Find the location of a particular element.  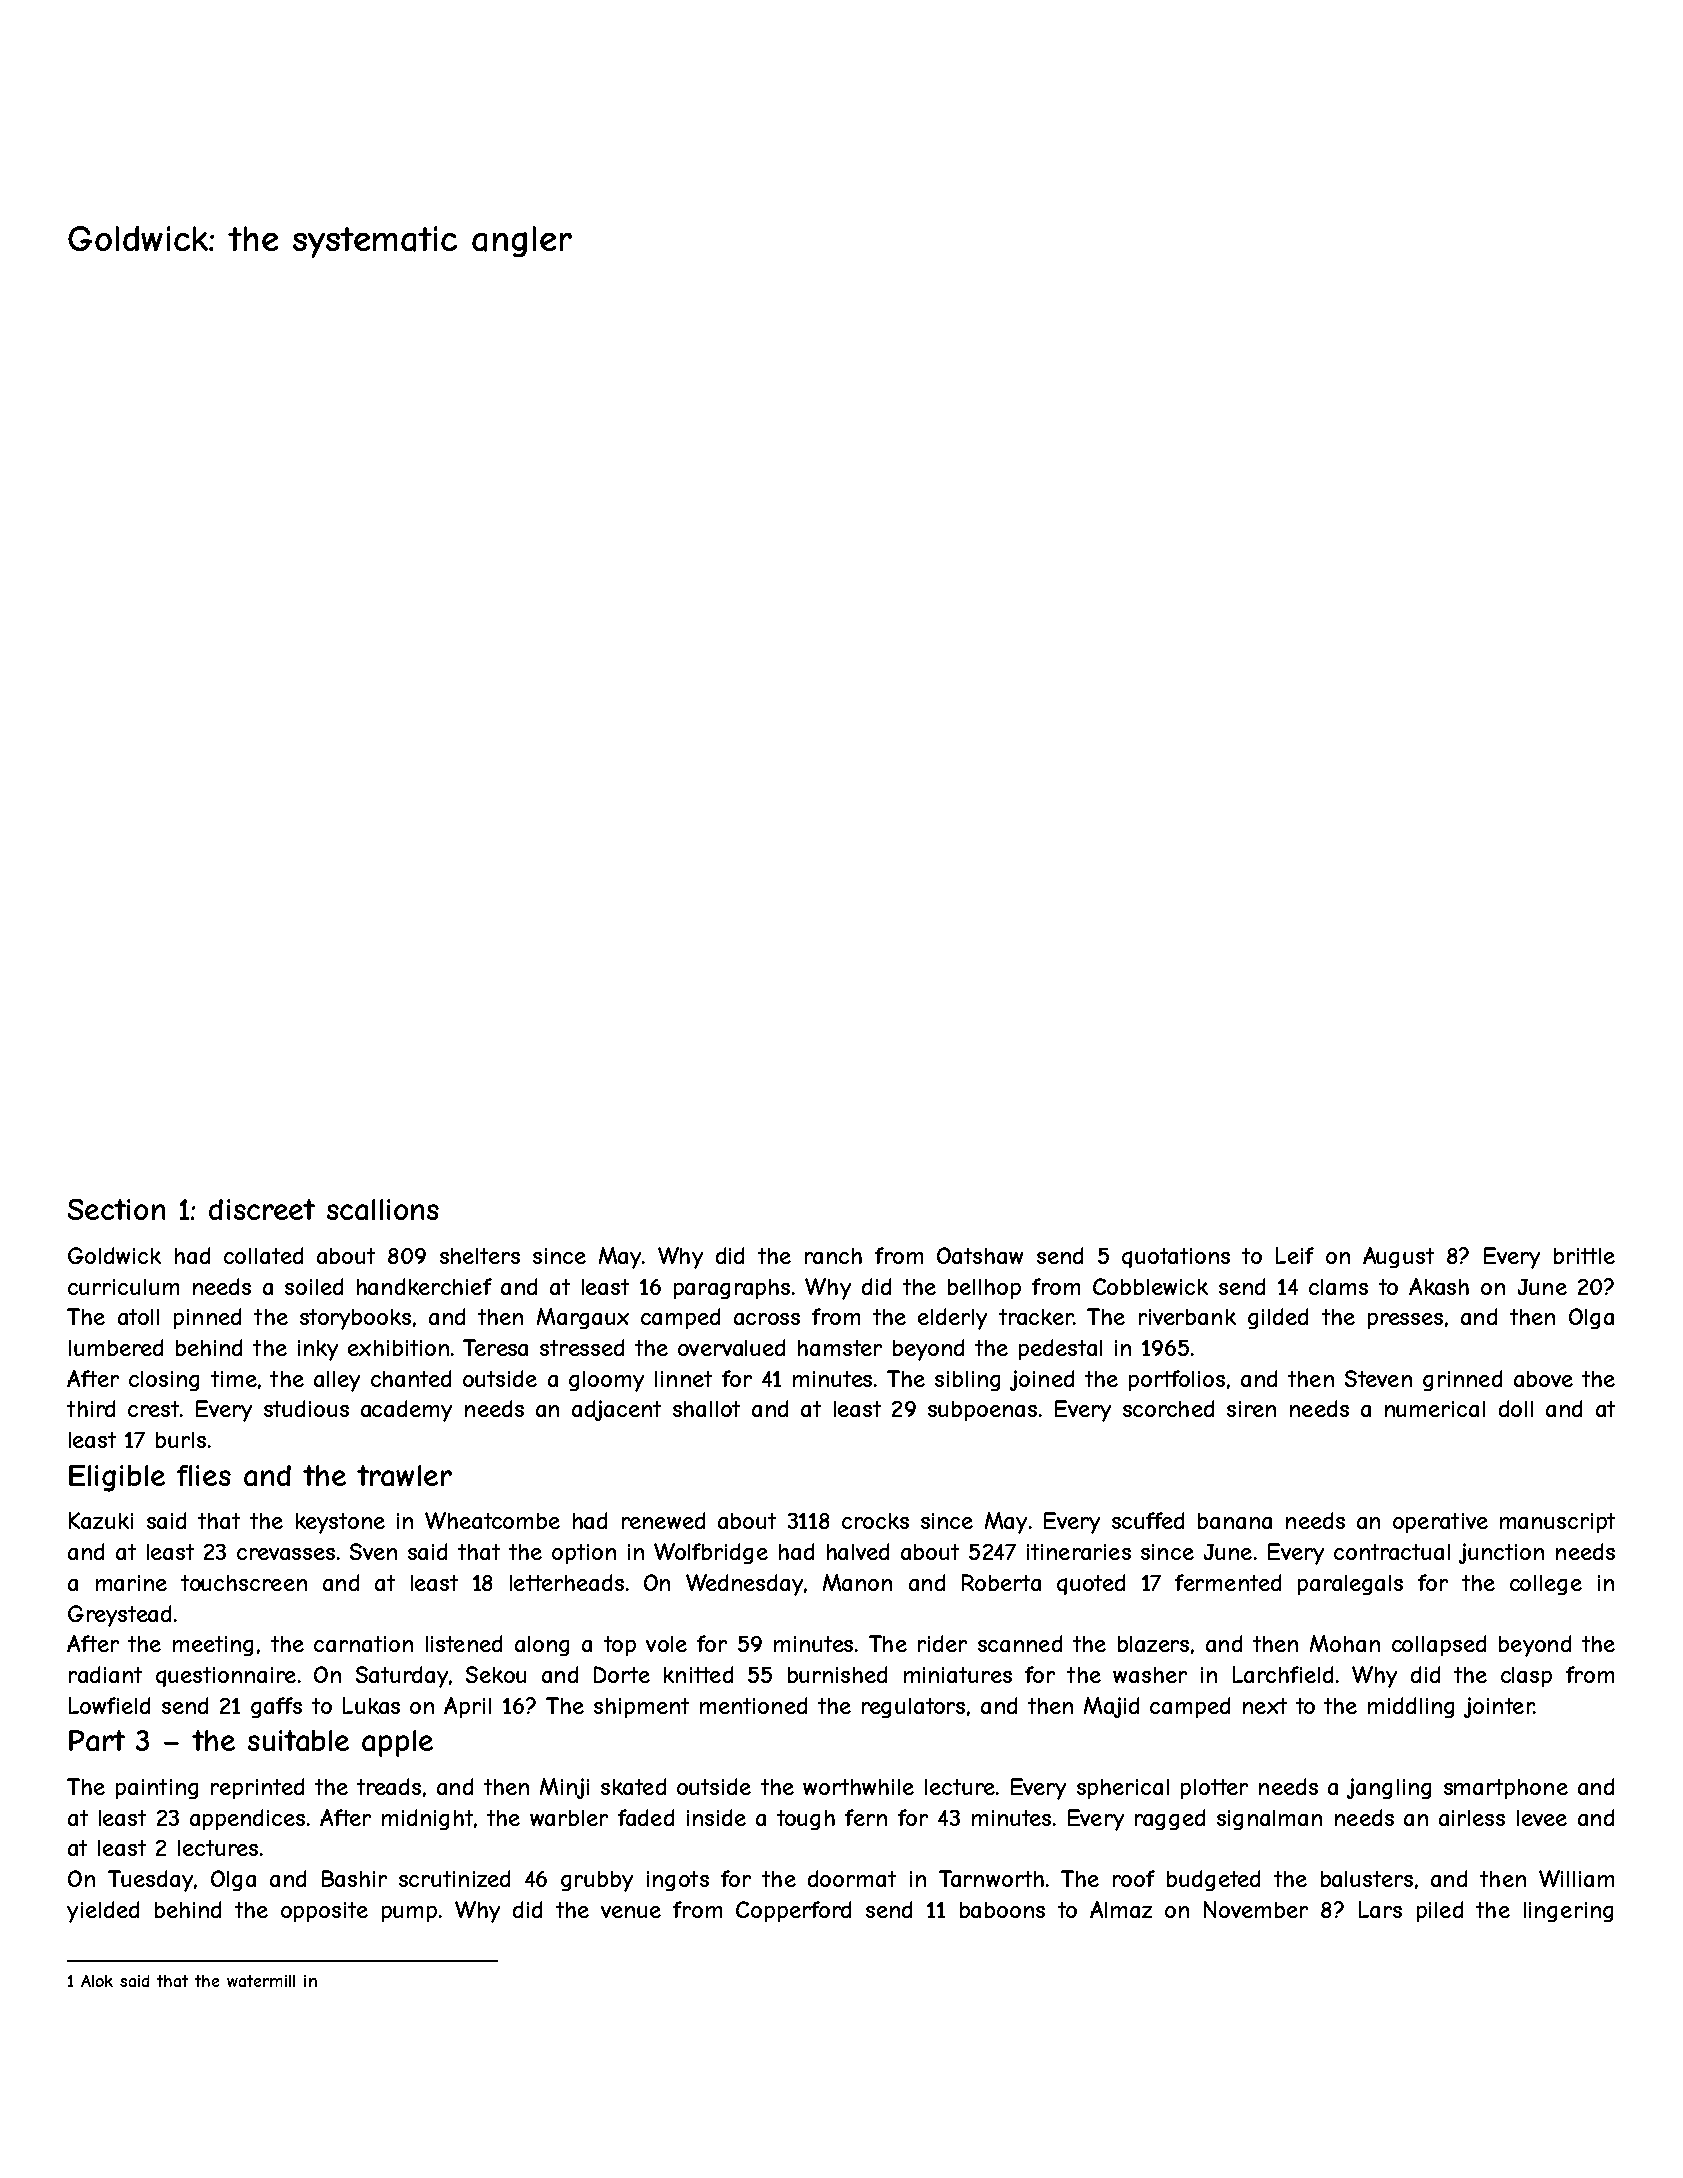

Section is located at coordinates (116, 1209).
